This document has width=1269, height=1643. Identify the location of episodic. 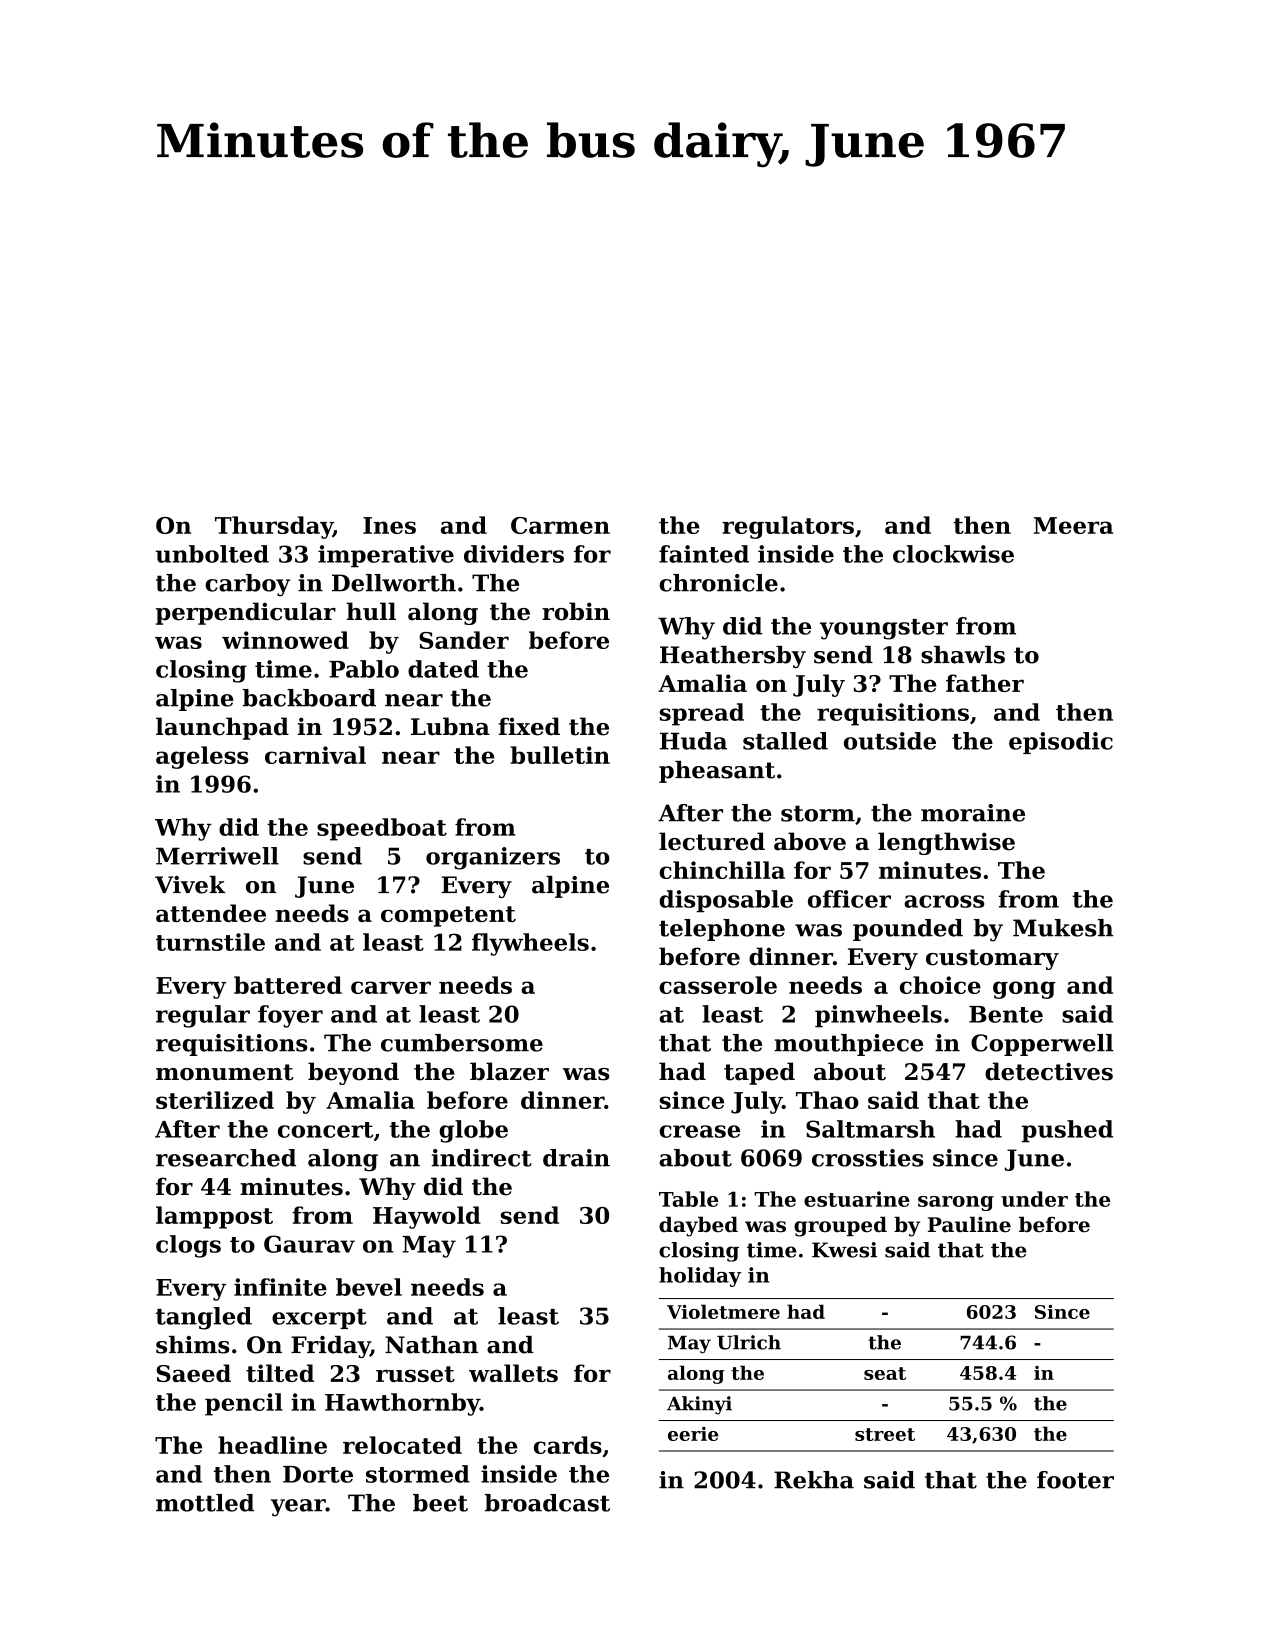
(1061, 743).
